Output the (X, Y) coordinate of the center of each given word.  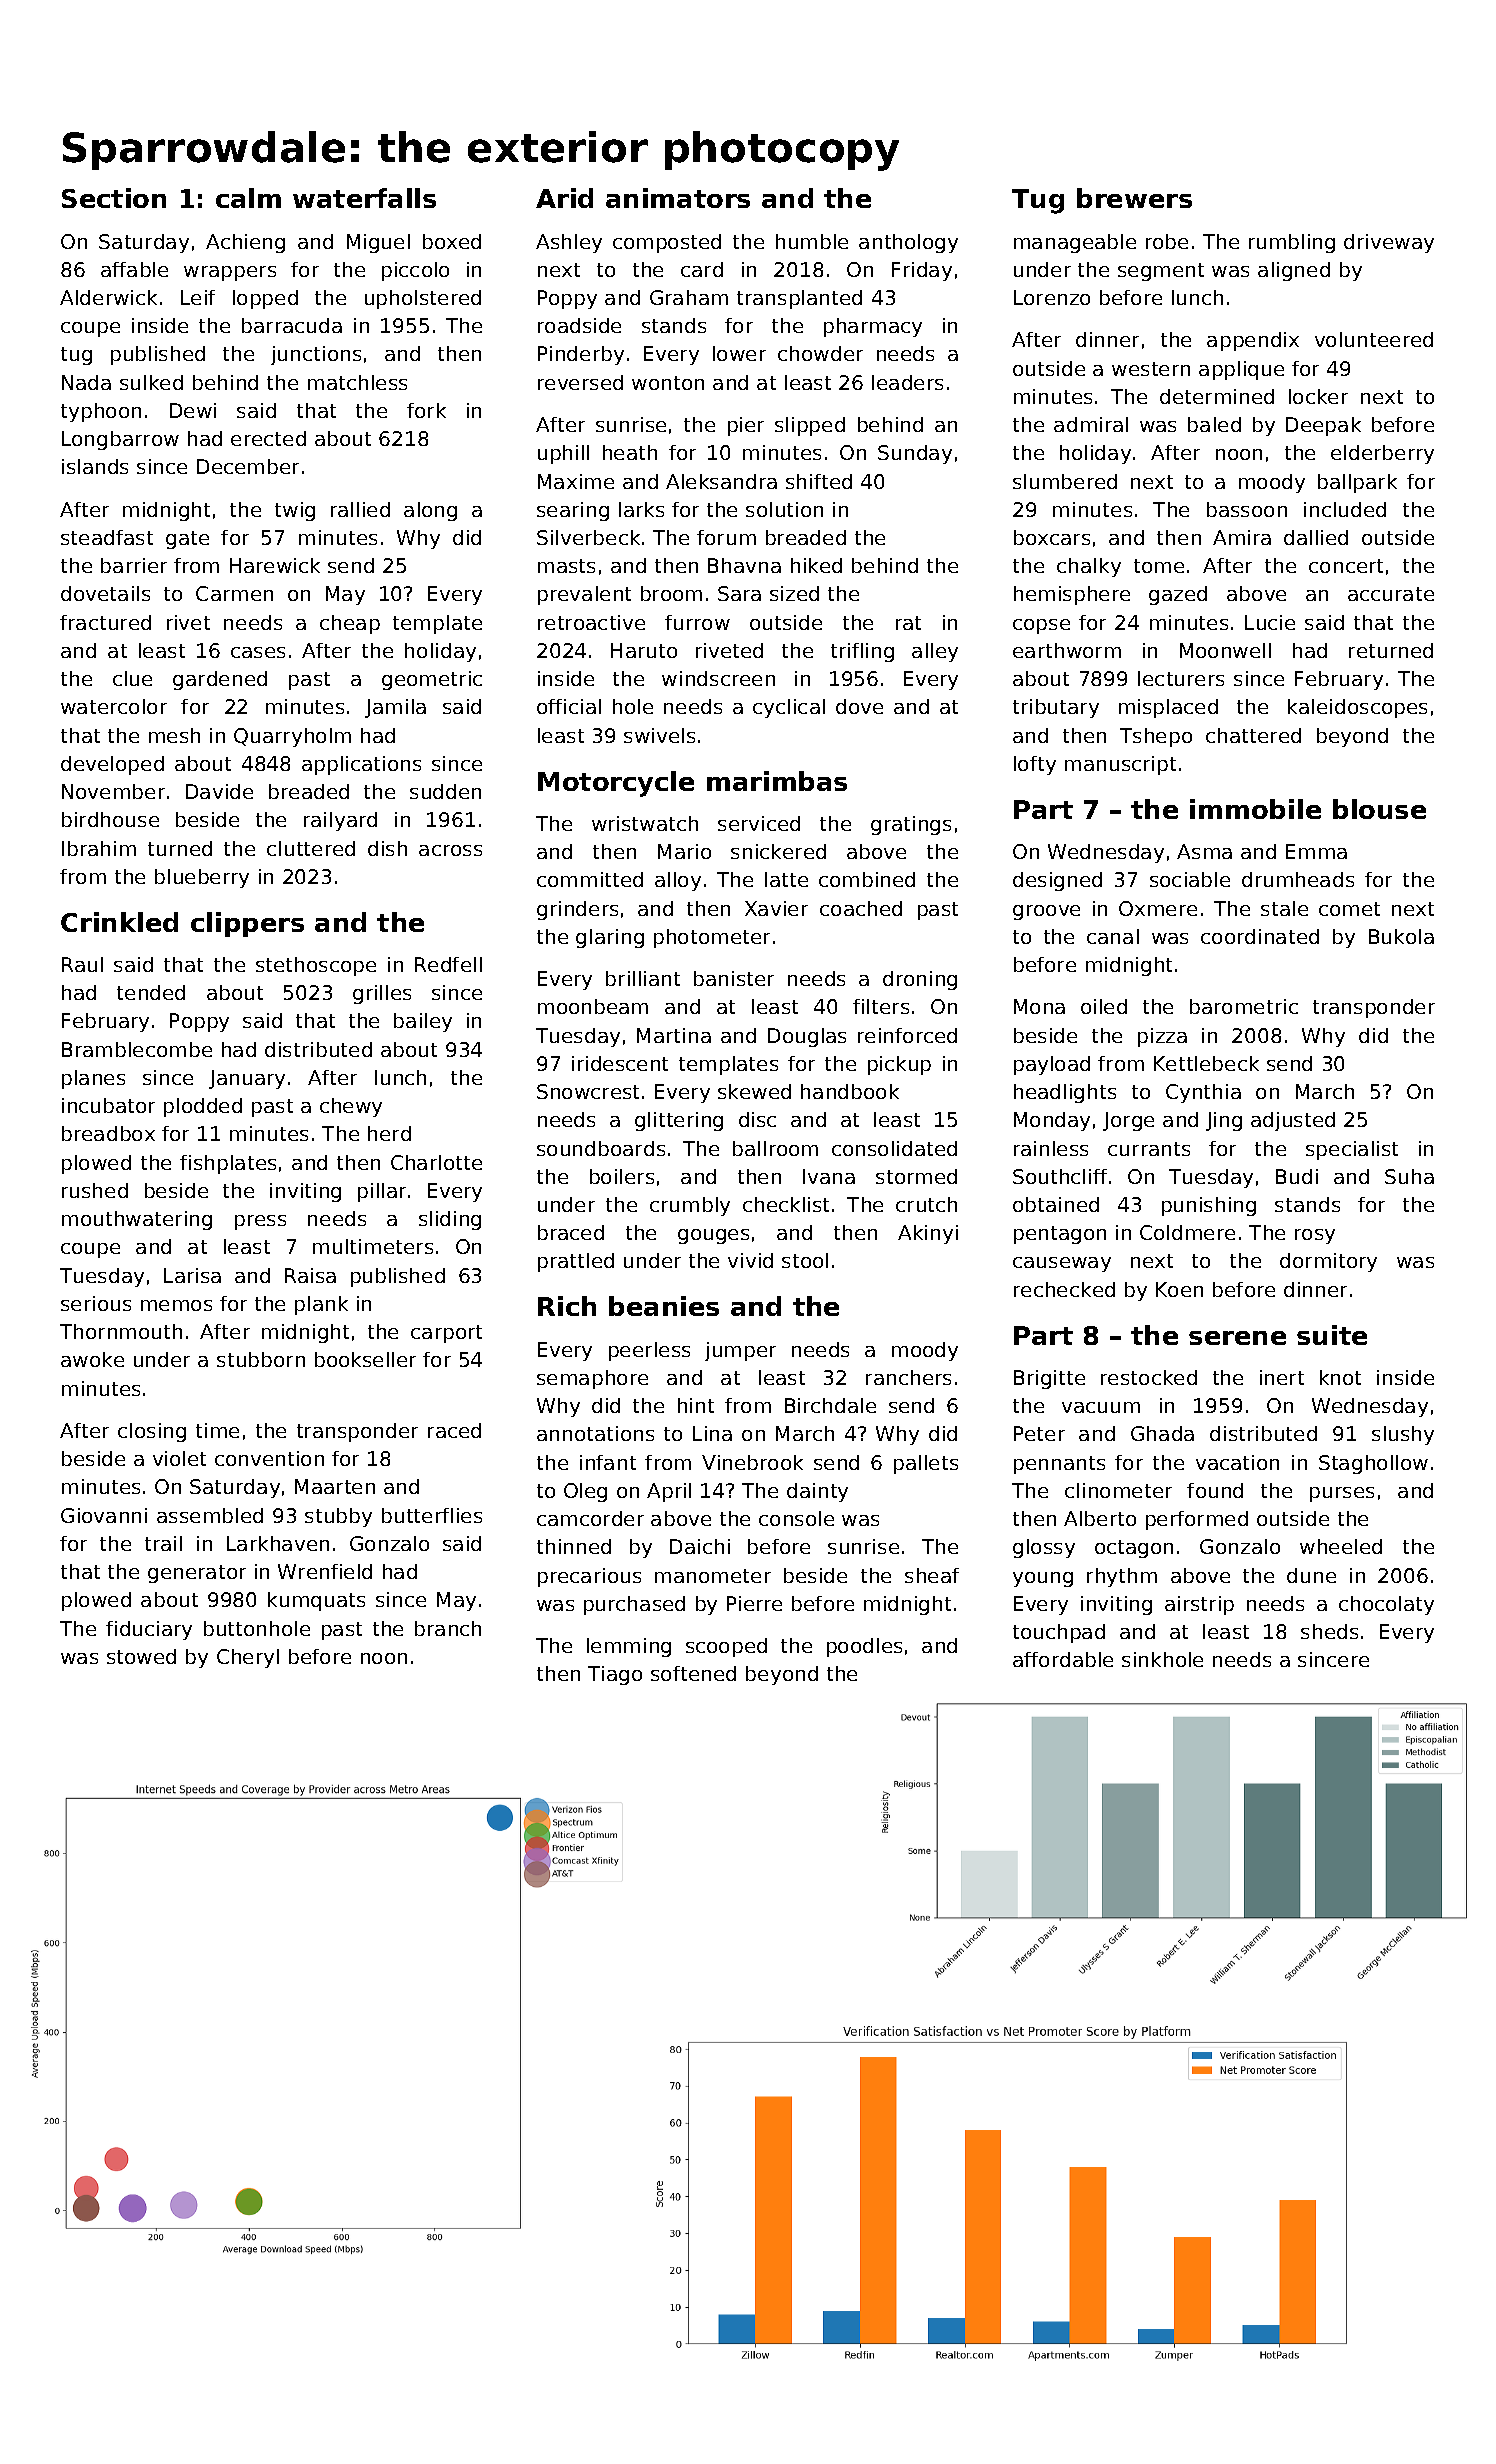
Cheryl (248, 1658)
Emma (1316, 851)
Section (114, 198)
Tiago (615, 1675)
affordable (1063, 1659)
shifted (819, 481)
